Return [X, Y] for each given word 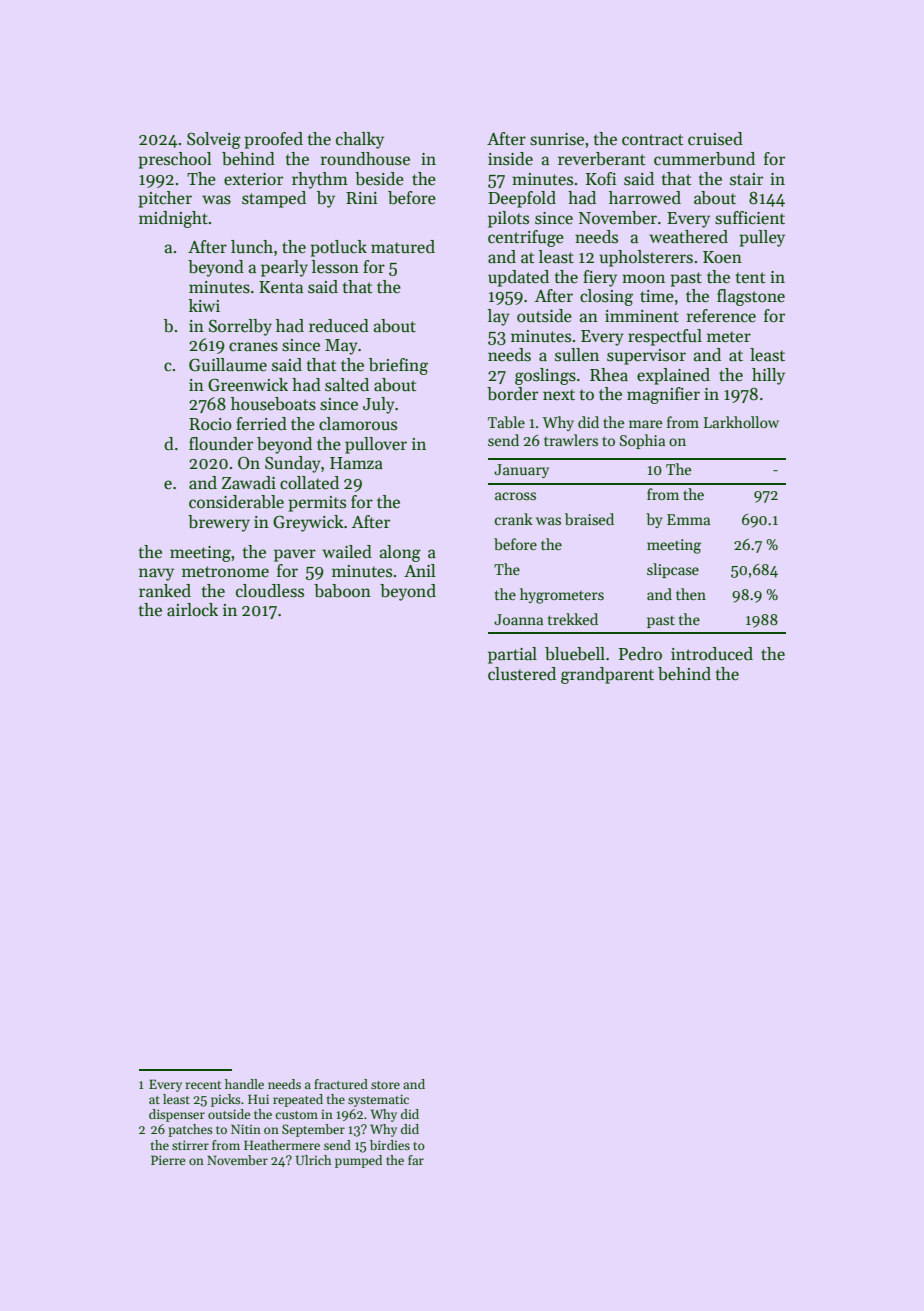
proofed [273, 140]
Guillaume [228, 365]
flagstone [751, 297]
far [416, 1160]
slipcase [673, 570]
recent [203, 1085]
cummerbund [704, 159]
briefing [398, 366]
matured [403, 247]
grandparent [607, 675]
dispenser [177, 1115]
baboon [342, 591]
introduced [712, 654]
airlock [192, 610]
